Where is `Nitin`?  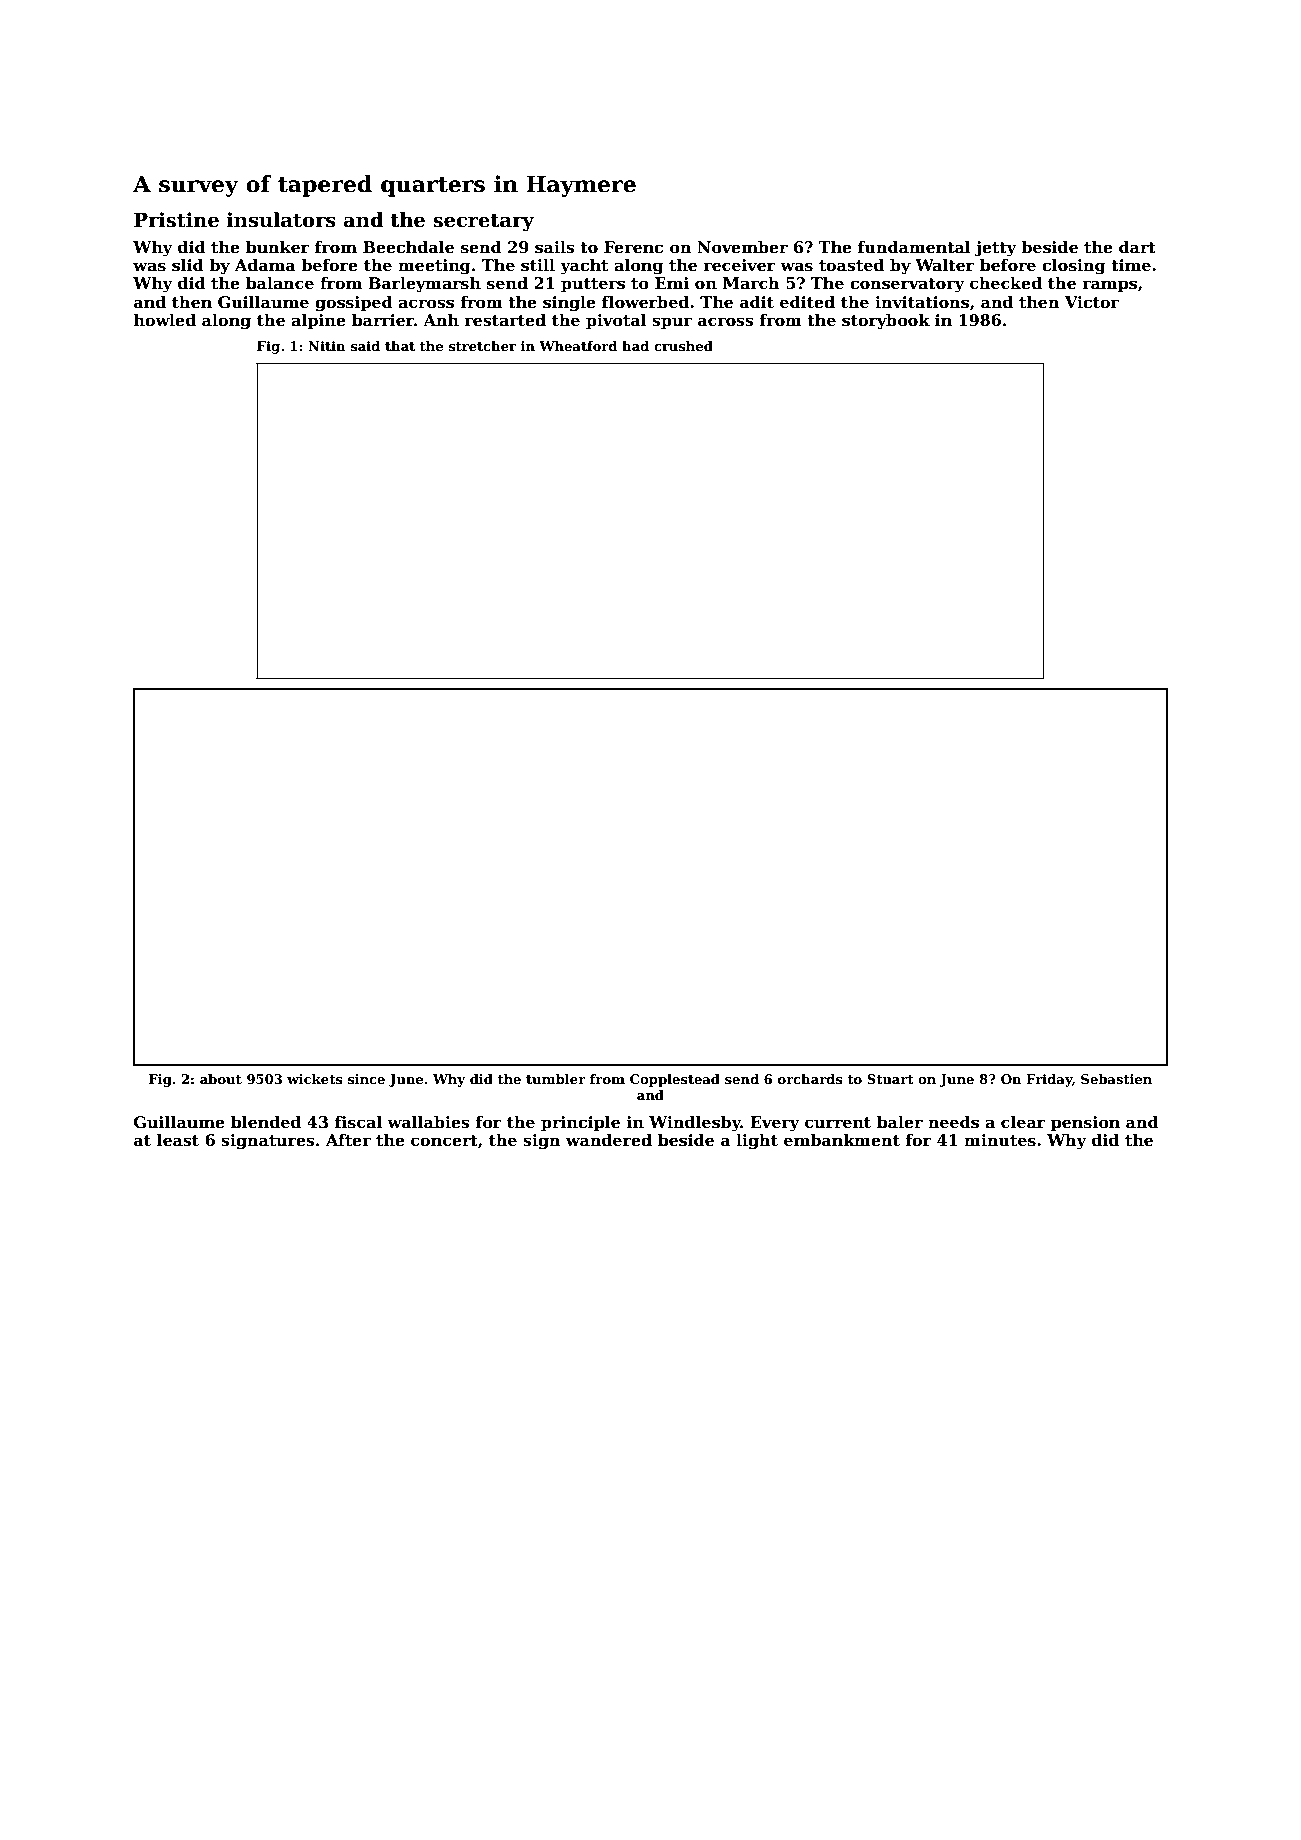 Nitin is located at coordinates (327, 346).
